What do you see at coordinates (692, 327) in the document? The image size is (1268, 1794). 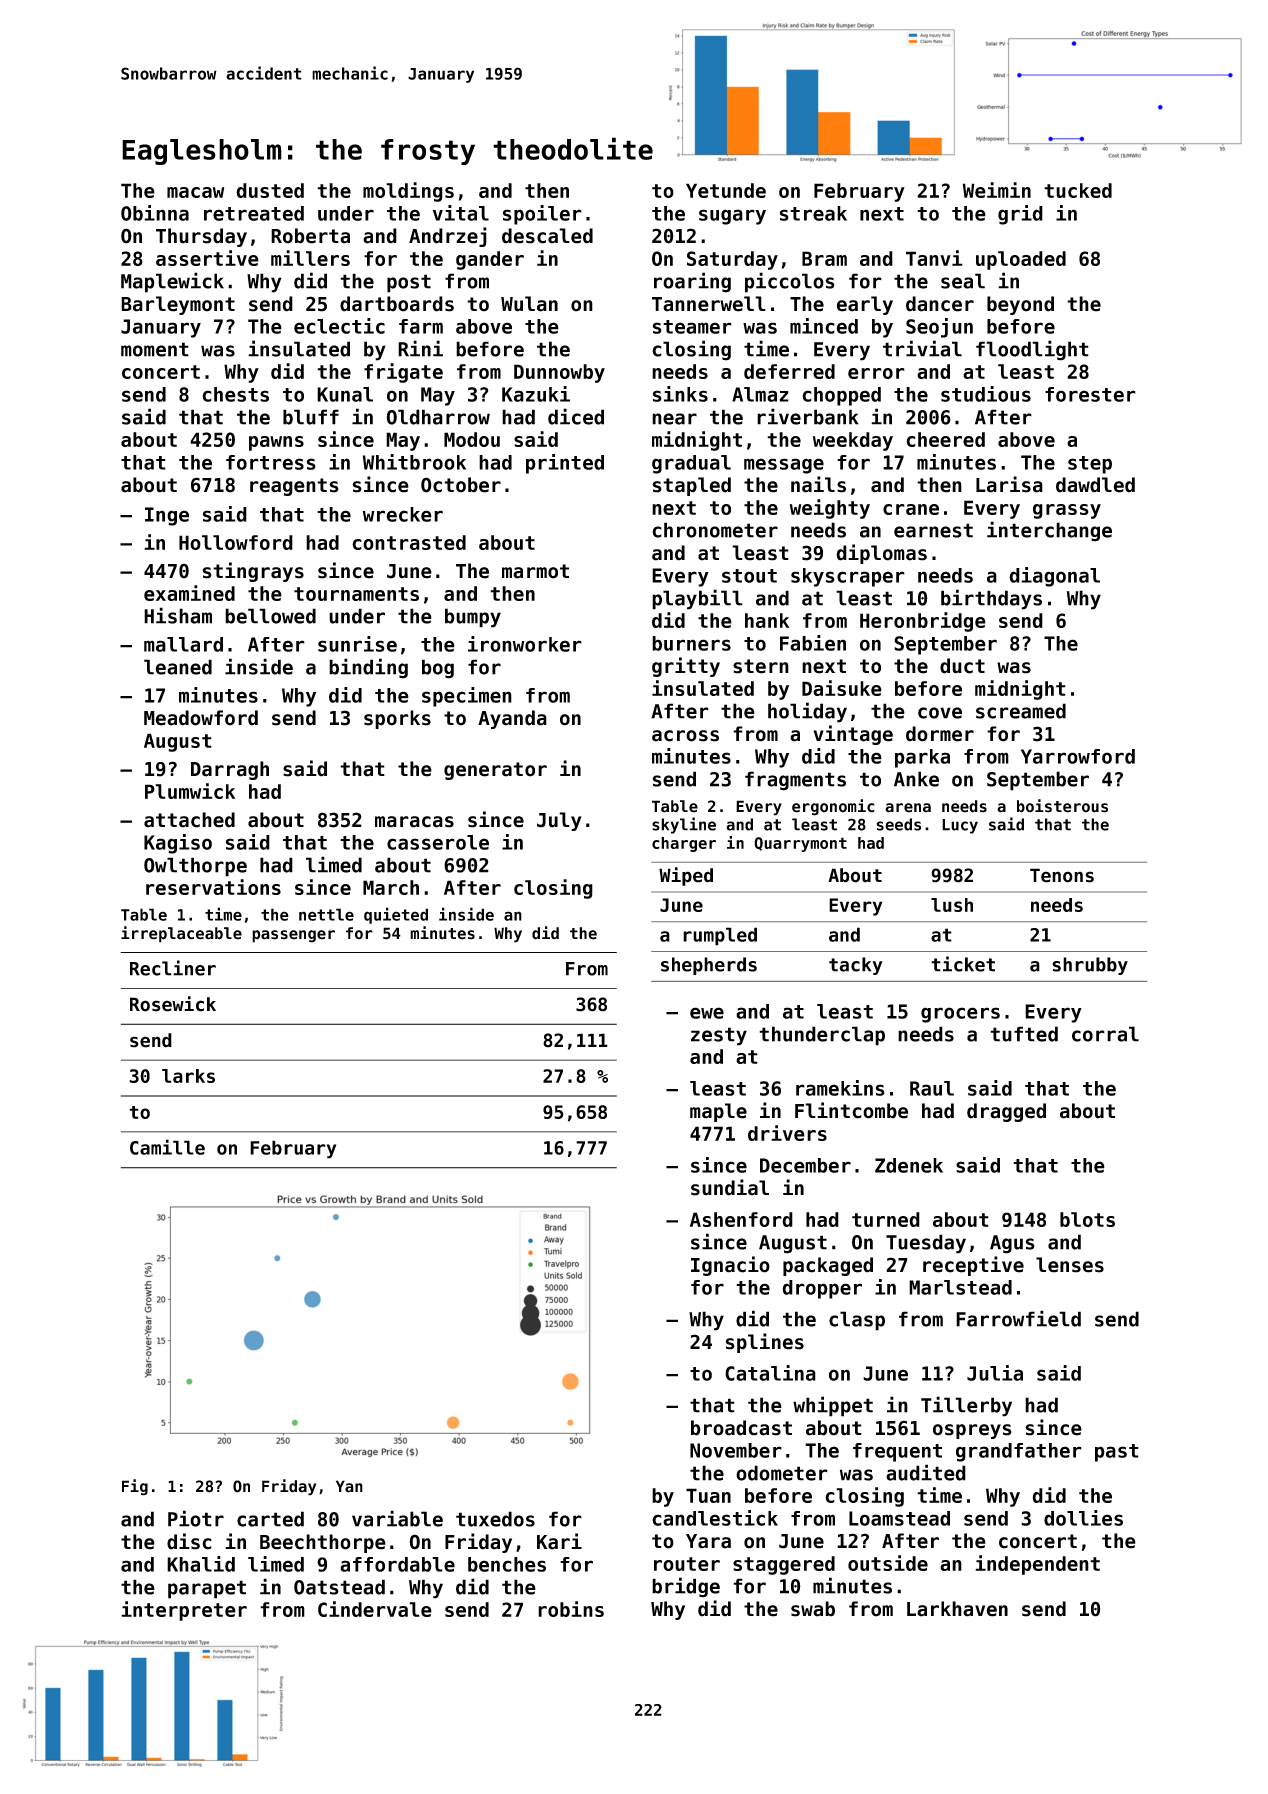 I see `steamer` at bounding box center [692, 327].
